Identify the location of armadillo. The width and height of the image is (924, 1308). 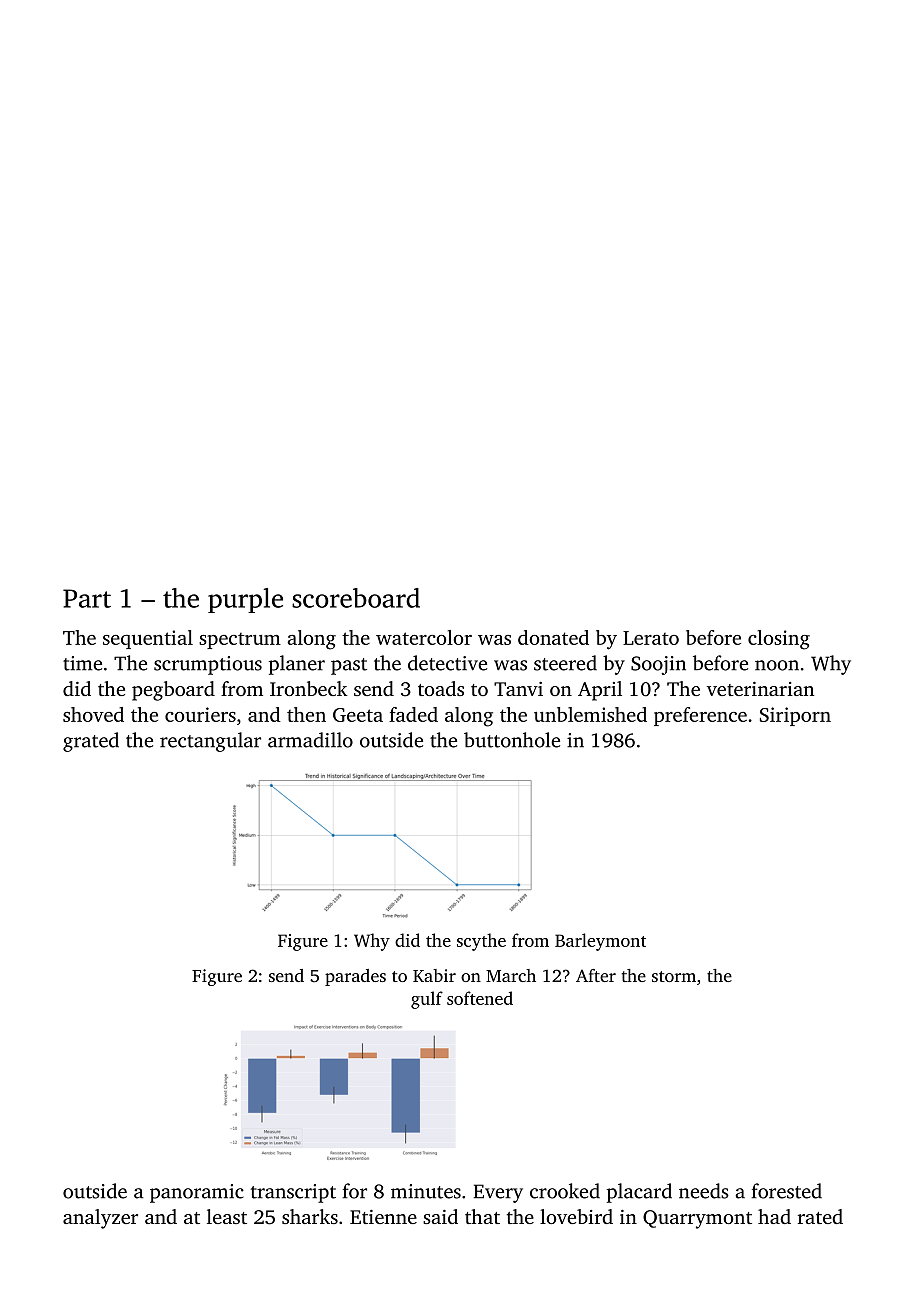
(310, 740).
